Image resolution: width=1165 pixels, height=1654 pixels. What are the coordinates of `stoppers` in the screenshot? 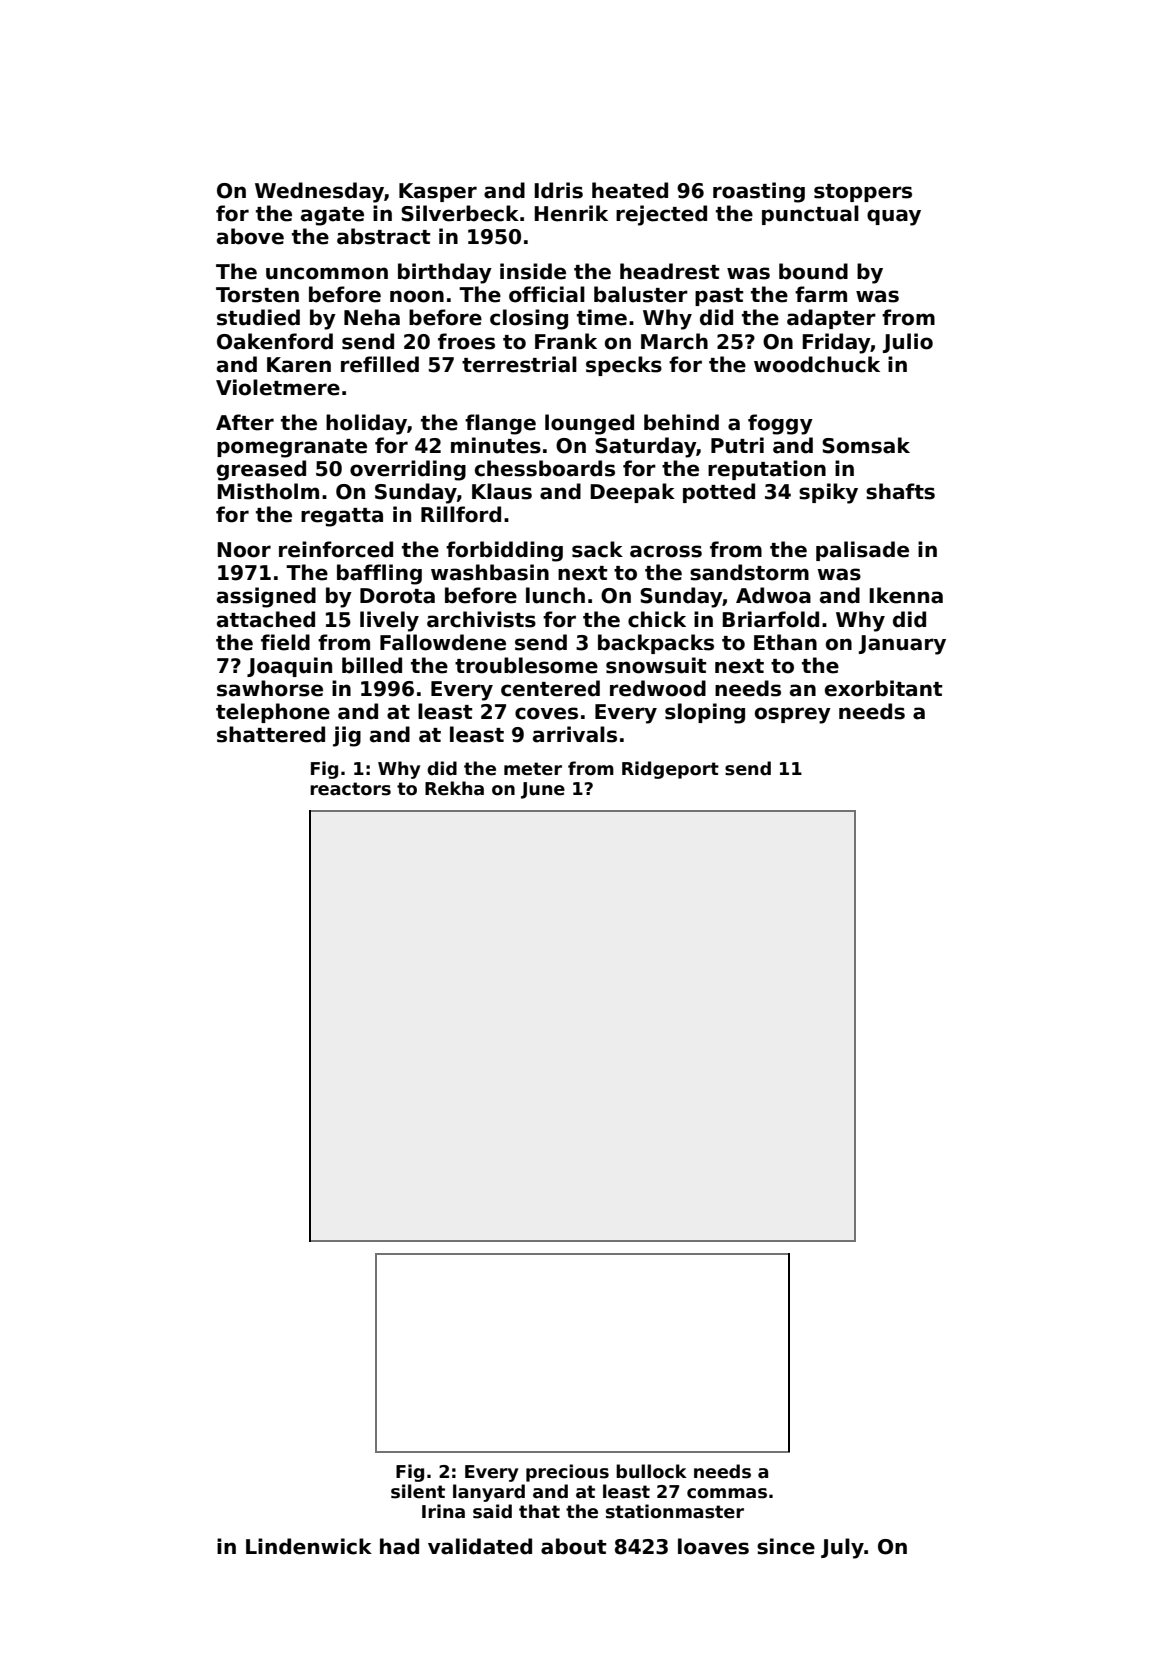 It's located at (863, 193).
